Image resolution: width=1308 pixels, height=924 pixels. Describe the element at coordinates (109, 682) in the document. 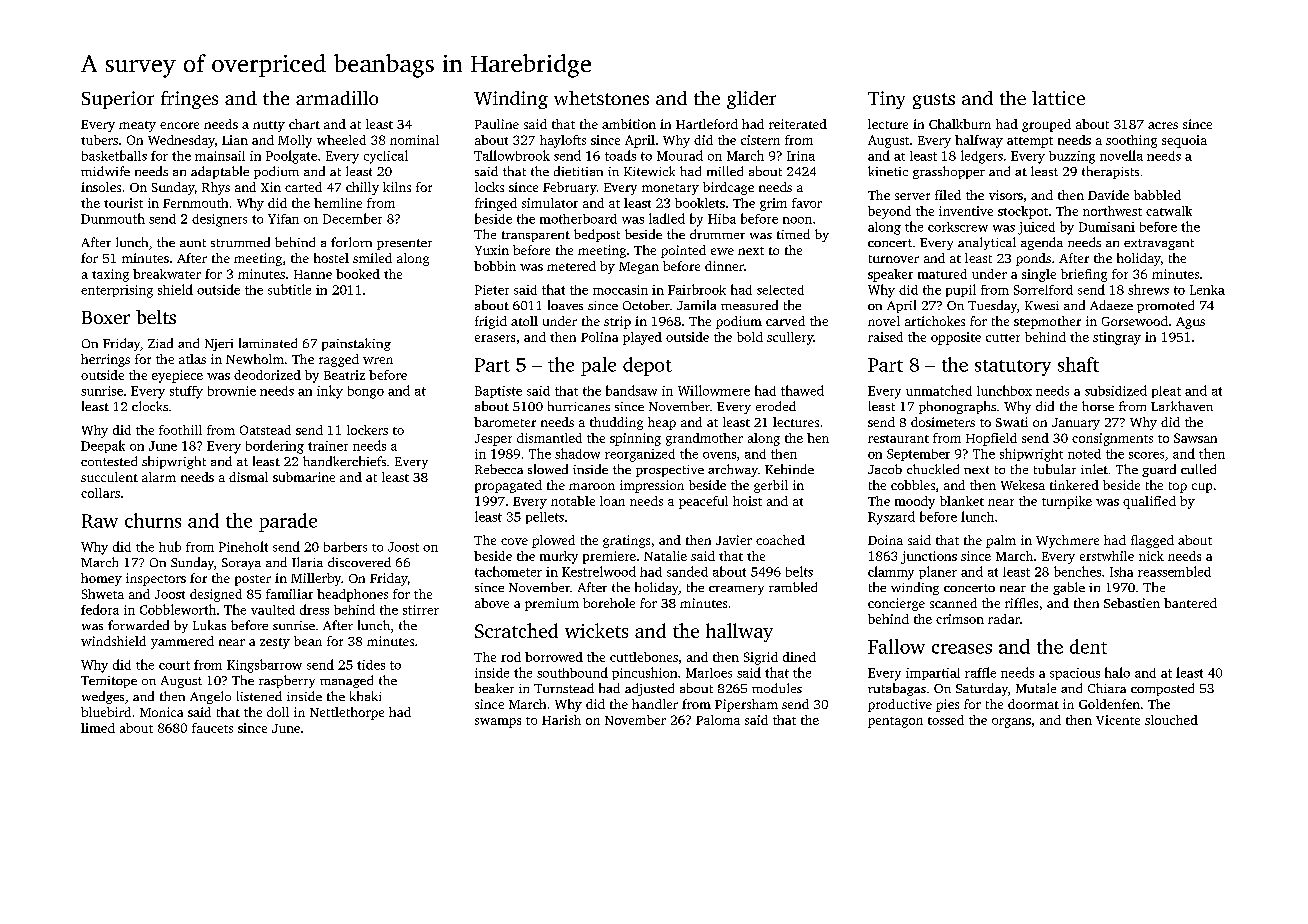

I see `Temitope` at that location.
